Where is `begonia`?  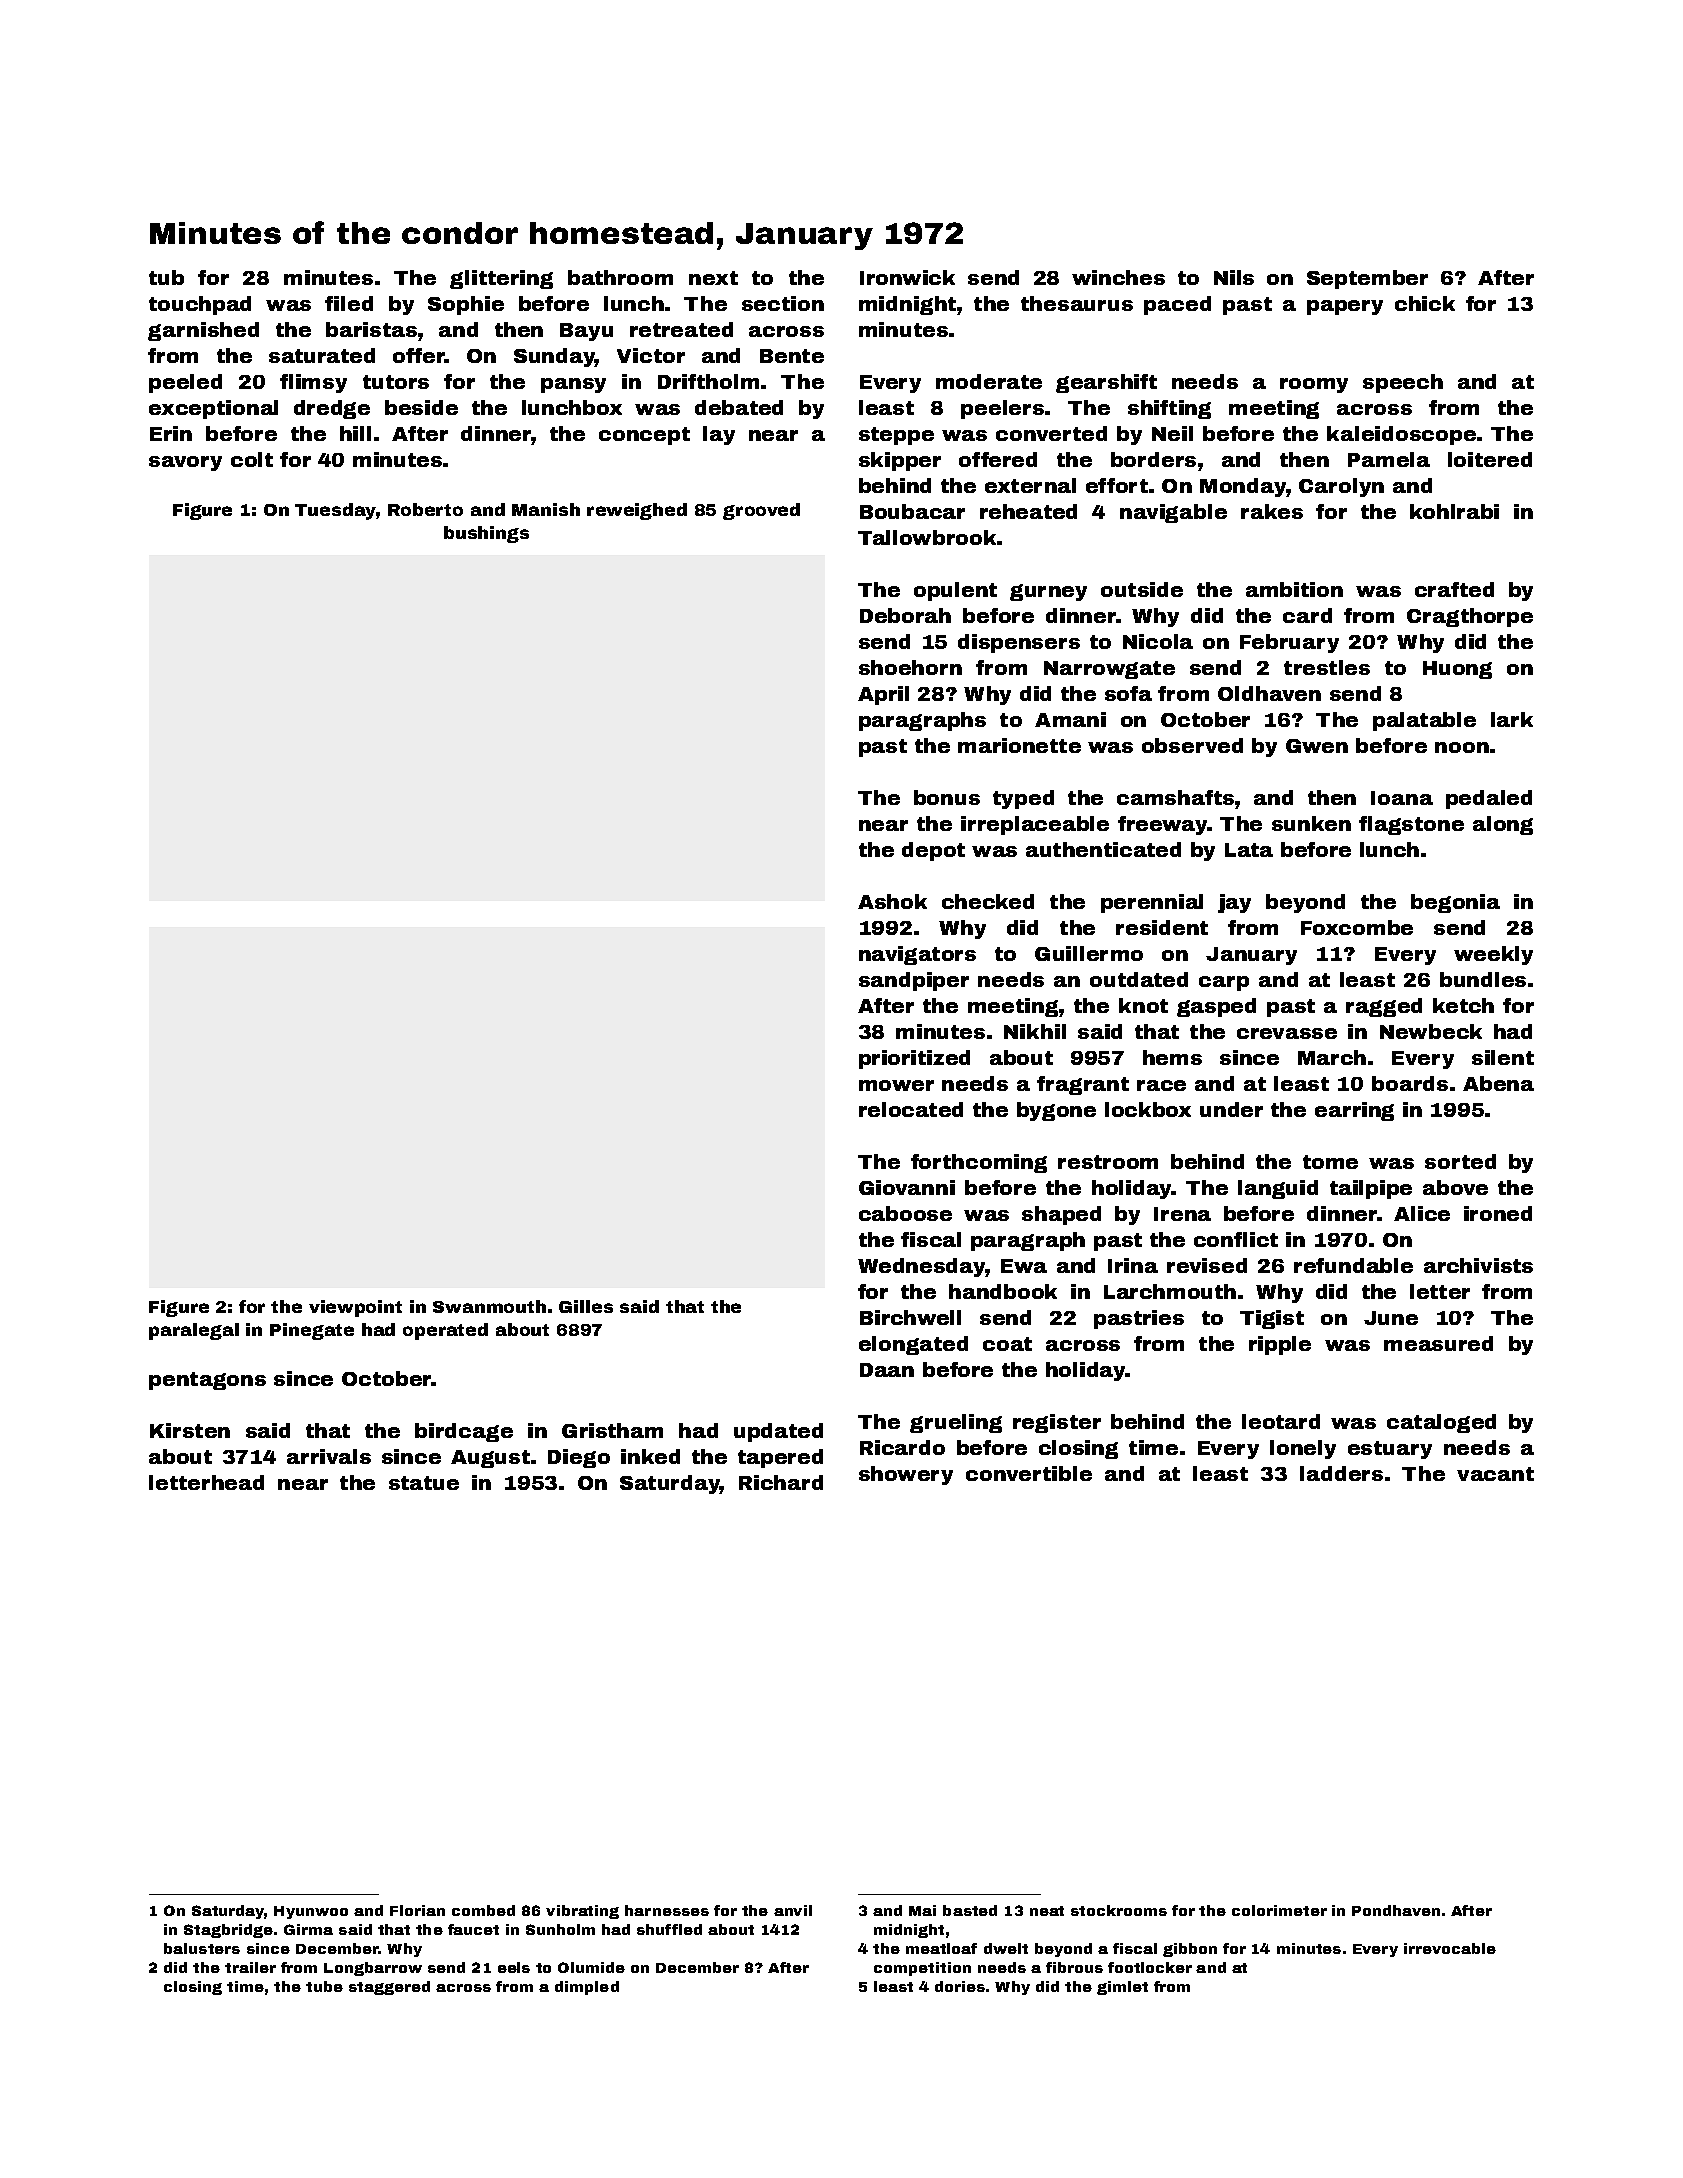 begonia is located at coordinates (1455, 903).
